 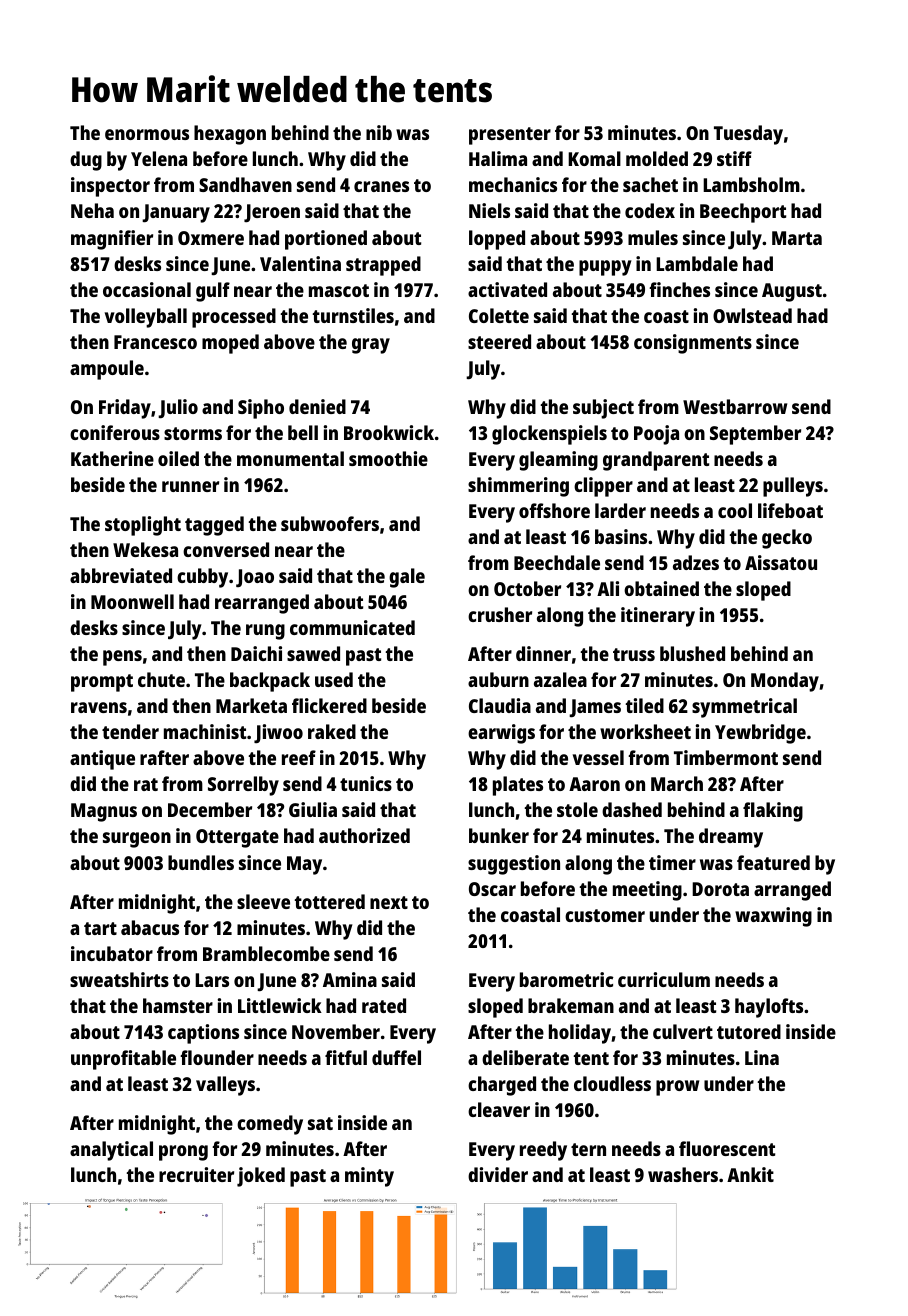 I want to click on haylofts, so click(x=769, y=1008).
